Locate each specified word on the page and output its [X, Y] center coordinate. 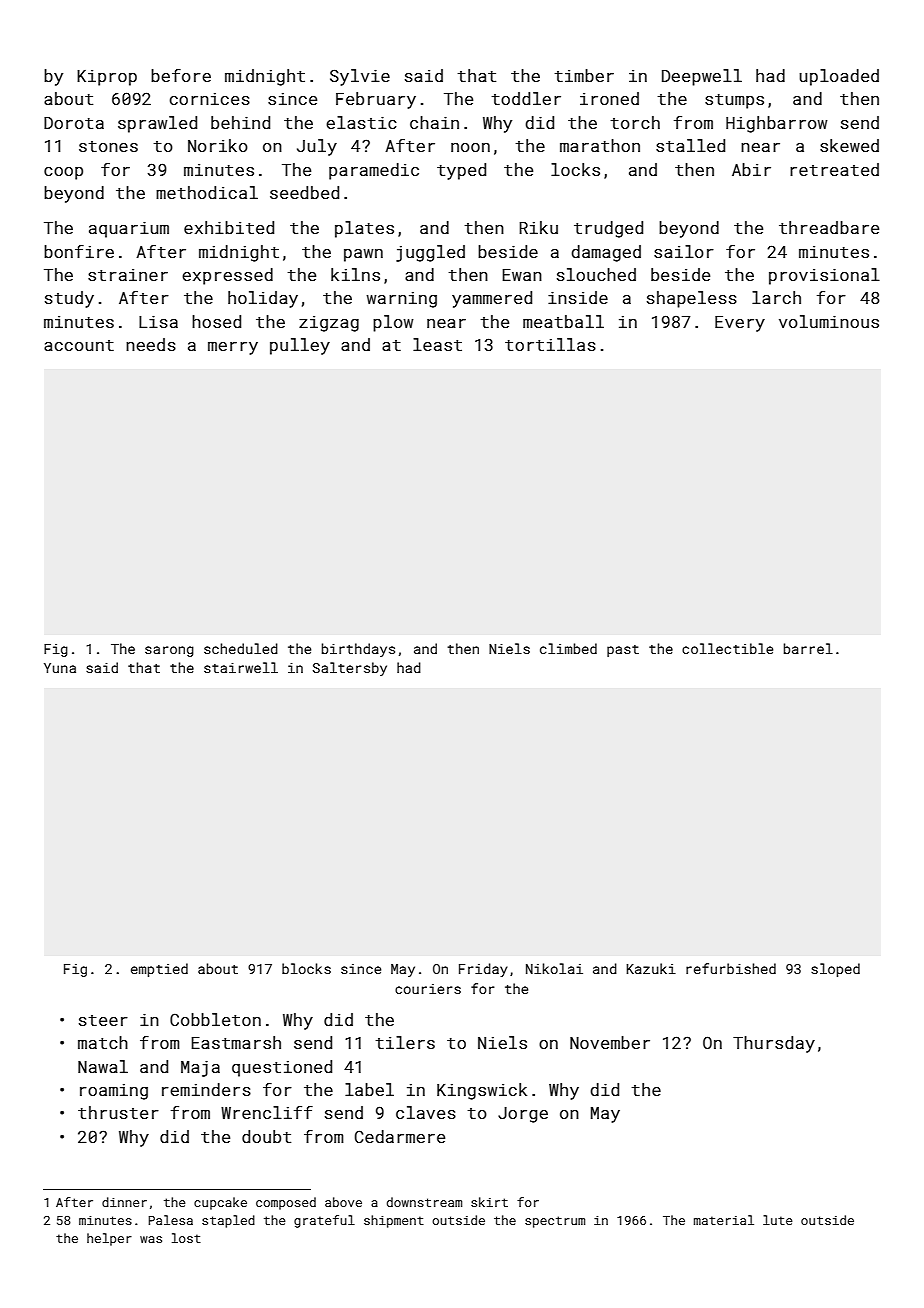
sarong [169, 651]
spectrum [555, 1222]
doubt [266, 1136]
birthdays [358, 650]
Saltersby [350, 669]
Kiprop [107, 78]
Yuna [60, 668]
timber [584, 75]
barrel [808, 648]
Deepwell [702, 77]
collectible [727, 648]
